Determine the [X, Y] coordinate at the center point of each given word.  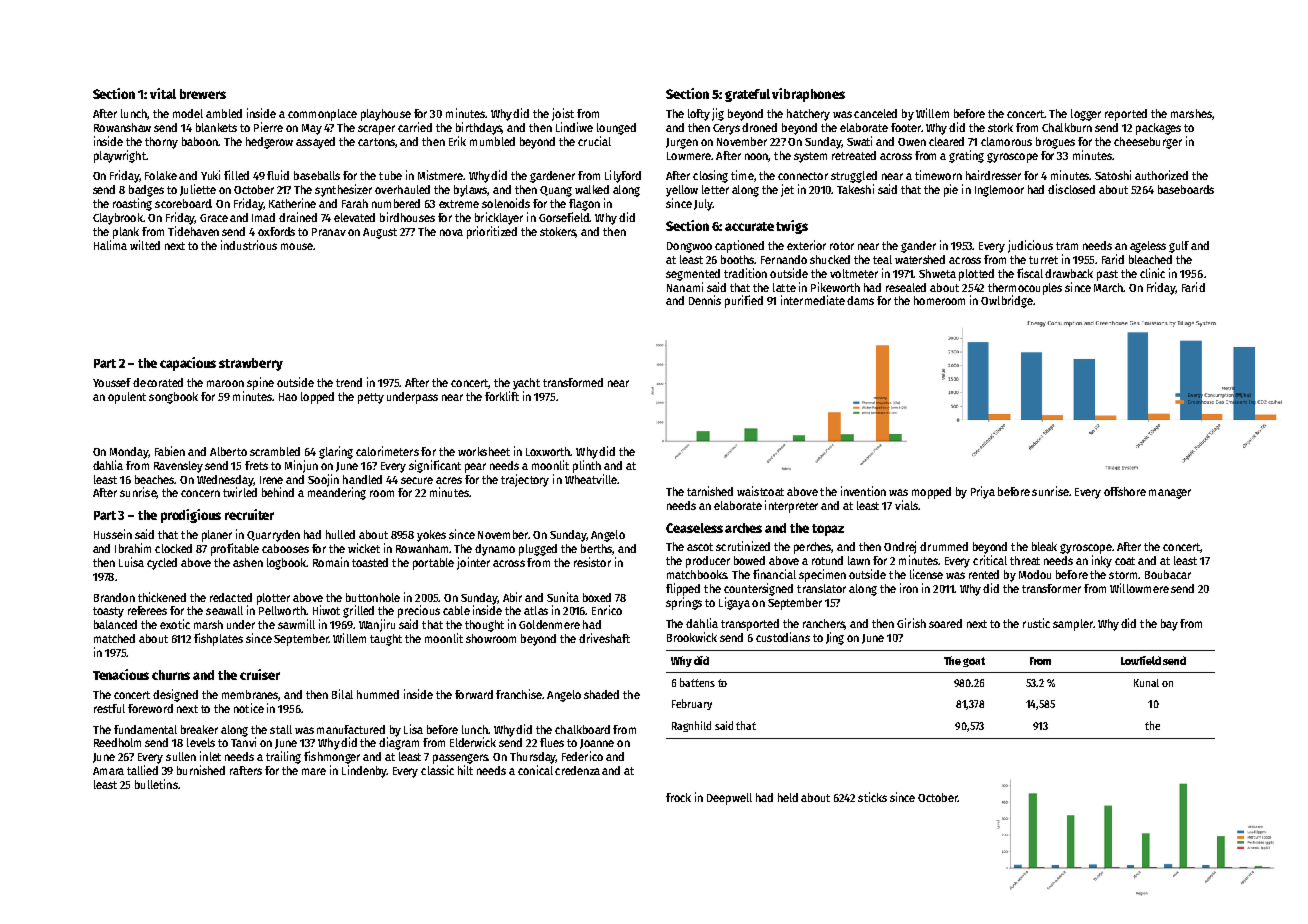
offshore [1125, 491]
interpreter [791, 506]
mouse [297, 246]
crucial [594, 141]
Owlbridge [1007, 301]
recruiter [249, 514]
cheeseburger [1148, 143]
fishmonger [332, 757]
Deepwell [729, 799]
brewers [203, 94]
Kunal [1146, 683]
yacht [526, 384]
